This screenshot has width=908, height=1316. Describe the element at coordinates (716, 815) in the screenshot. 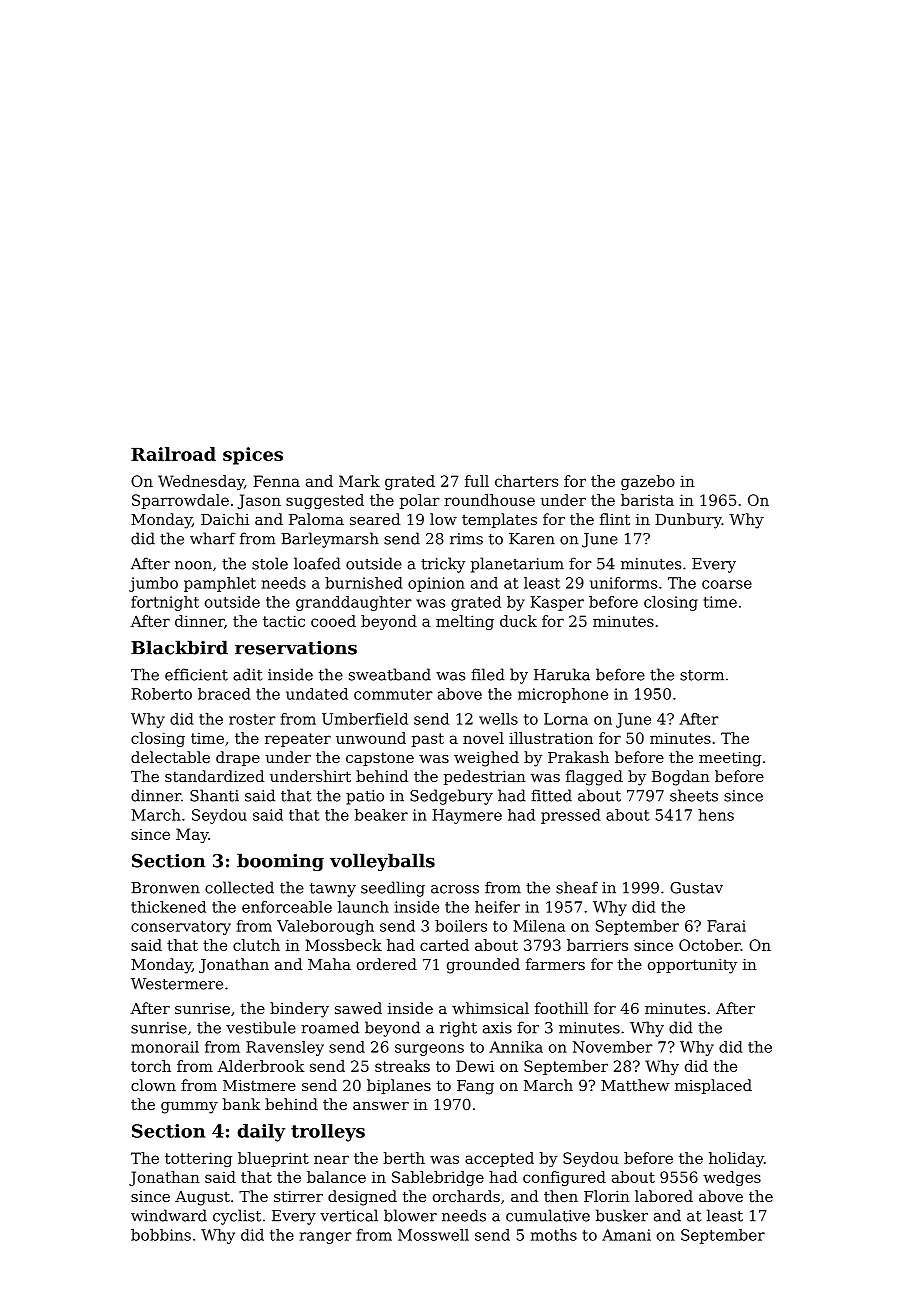

I see `hens` at that location.
